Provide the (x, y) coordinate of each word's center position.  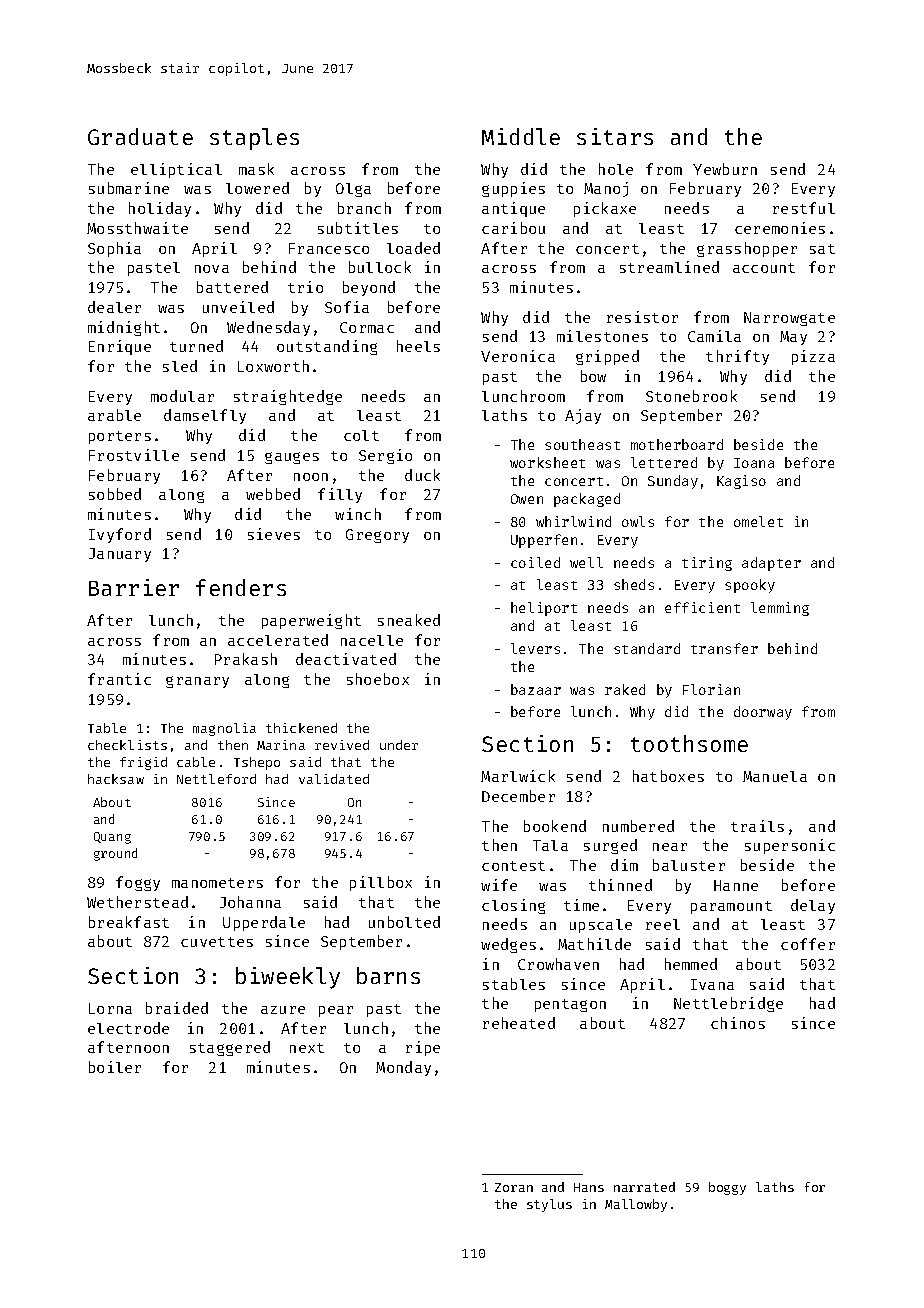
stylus (549, 1205)
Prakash (246, 659)
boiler (115, 1067)
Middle (521, 136)
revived (342, 745)
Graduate (140, 136)
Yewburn (725, 169)
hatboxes (668, 776)
